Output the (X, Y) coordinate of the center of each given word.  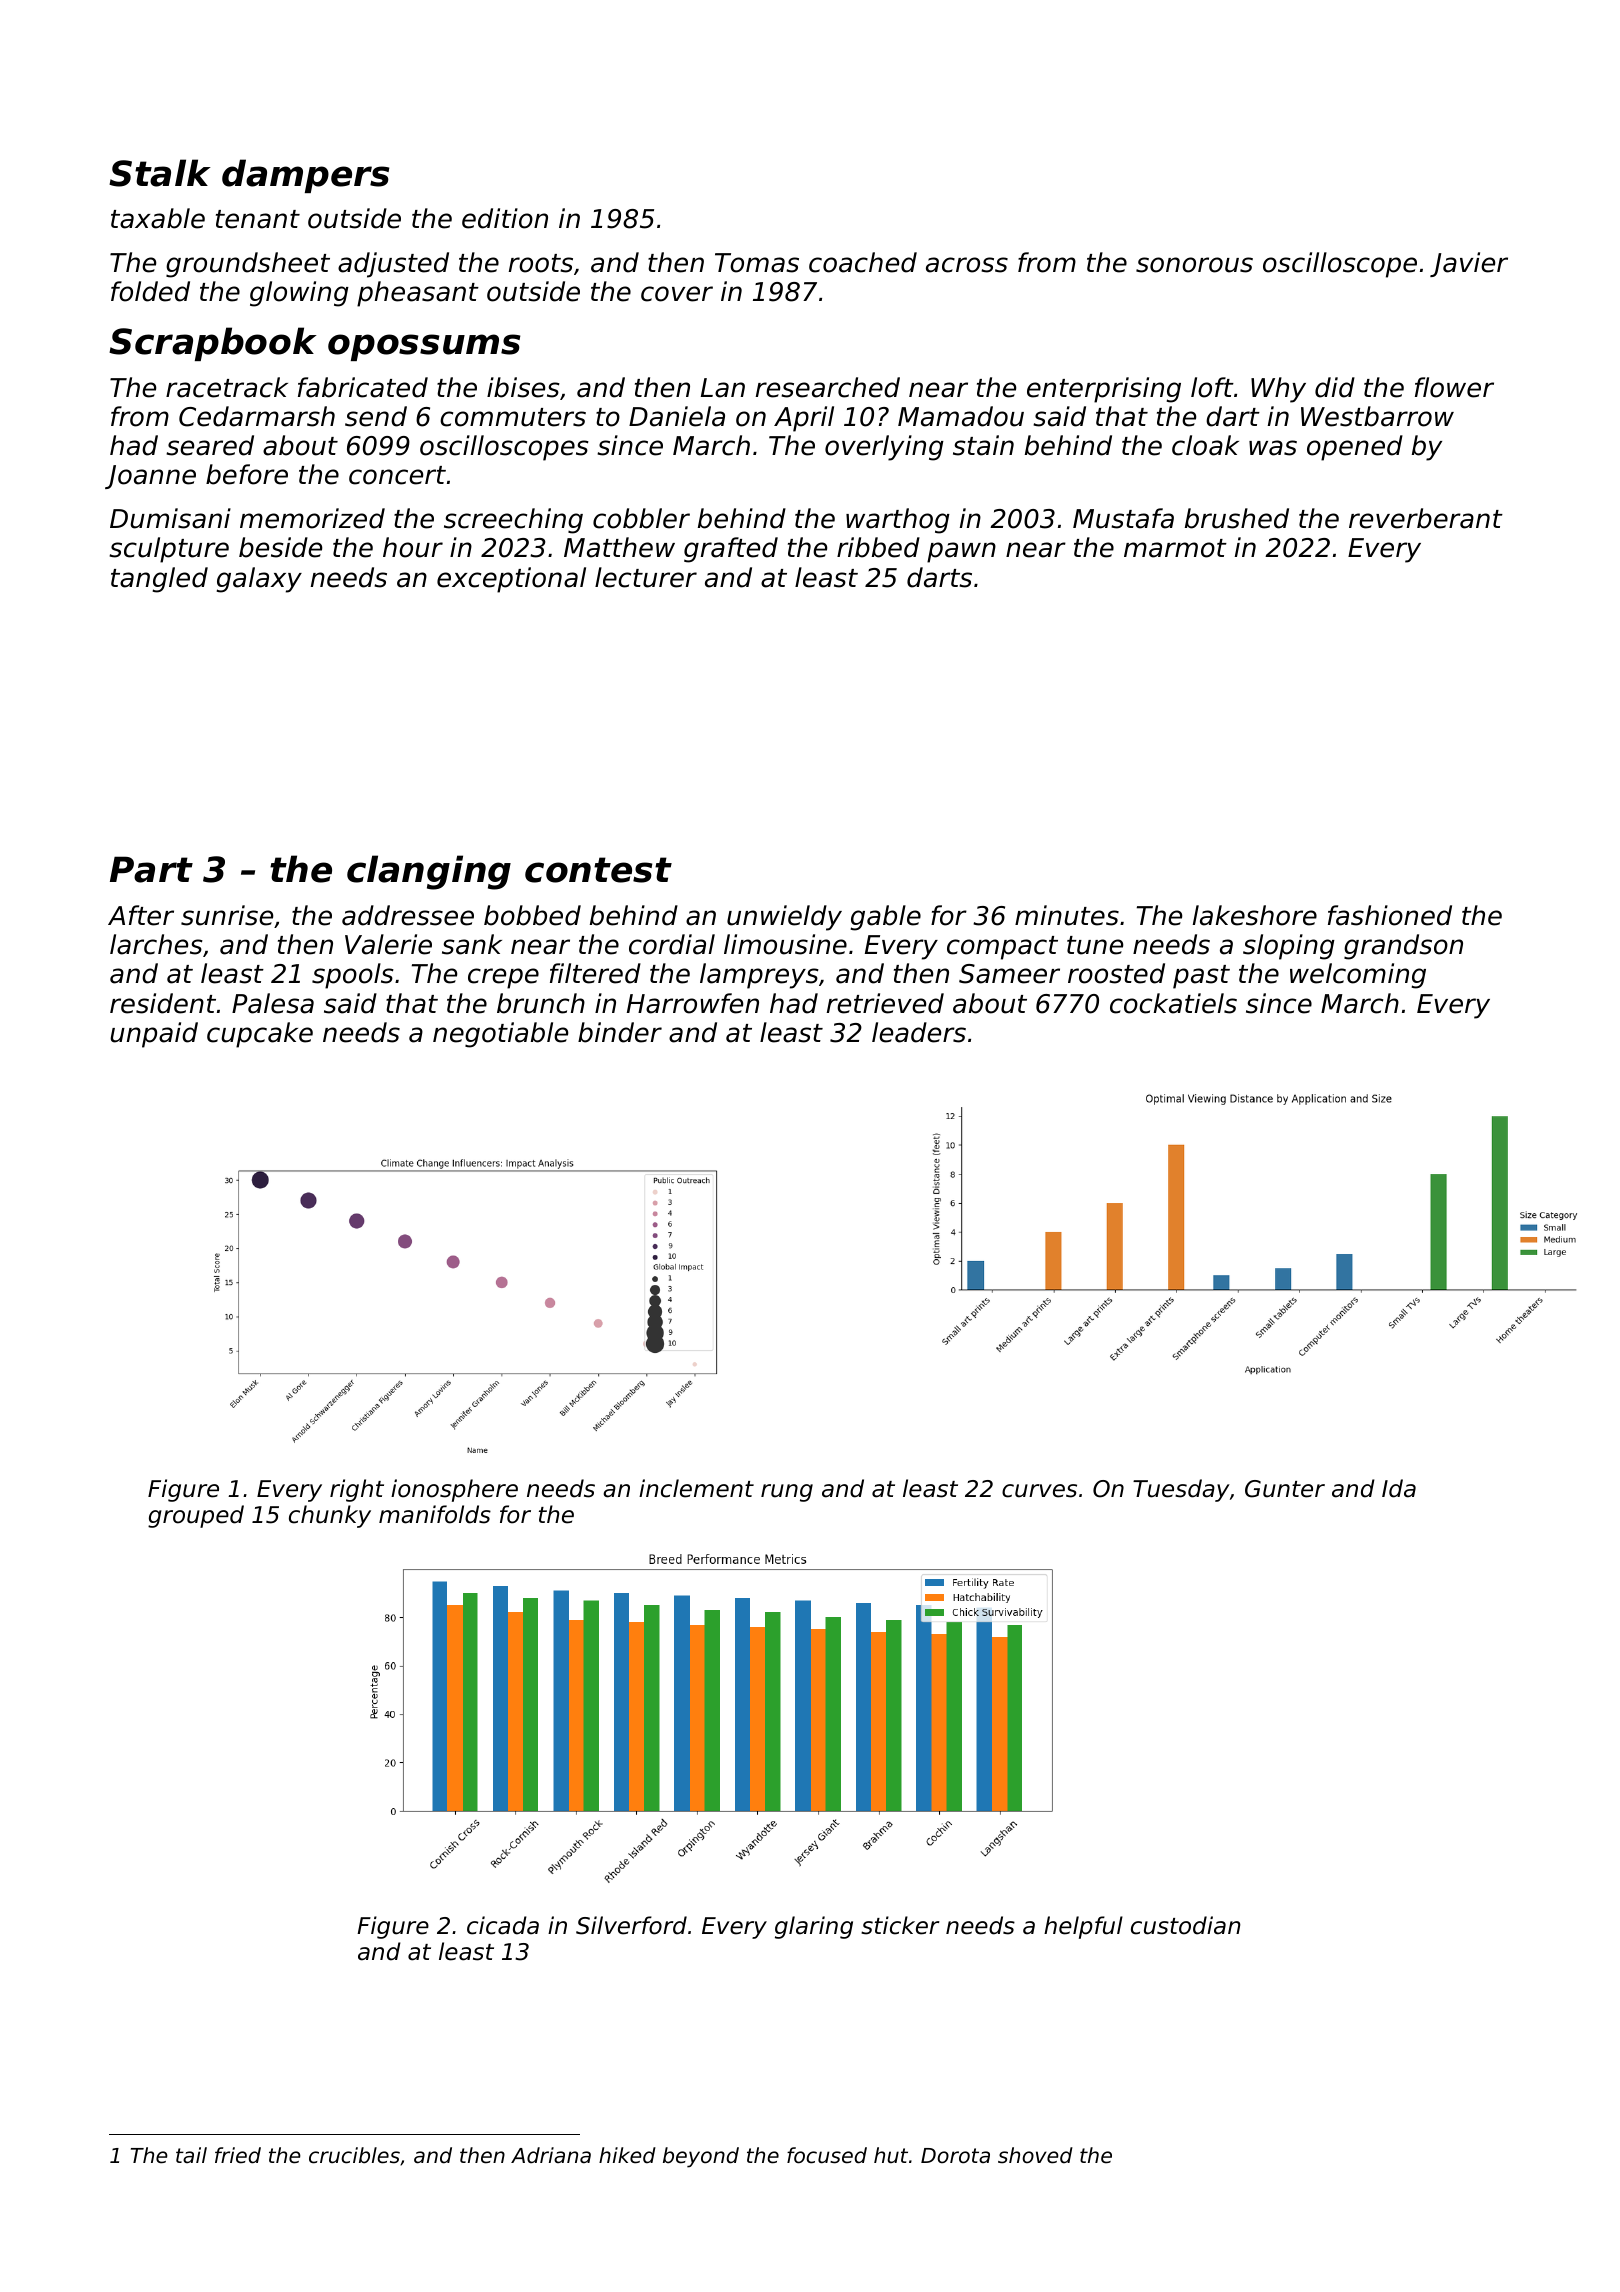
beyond (701, 2157)
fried (238, 2155)
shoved (1035, 2155)
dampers (305, 176)
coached (863, 262)
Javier (1469, 264)
